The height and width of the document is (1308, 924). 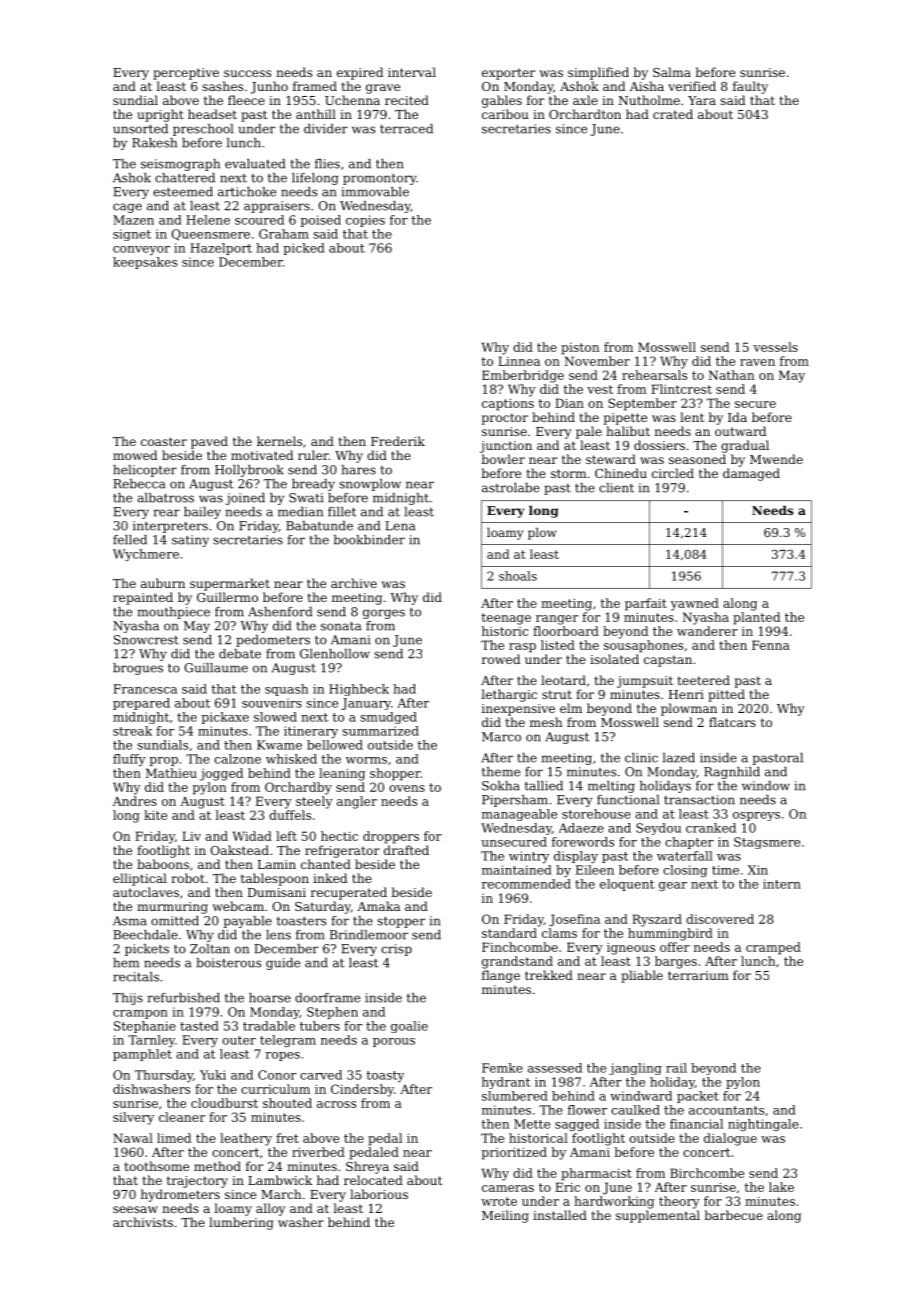 I want to click on lake, so click(x=781, y=1187).
